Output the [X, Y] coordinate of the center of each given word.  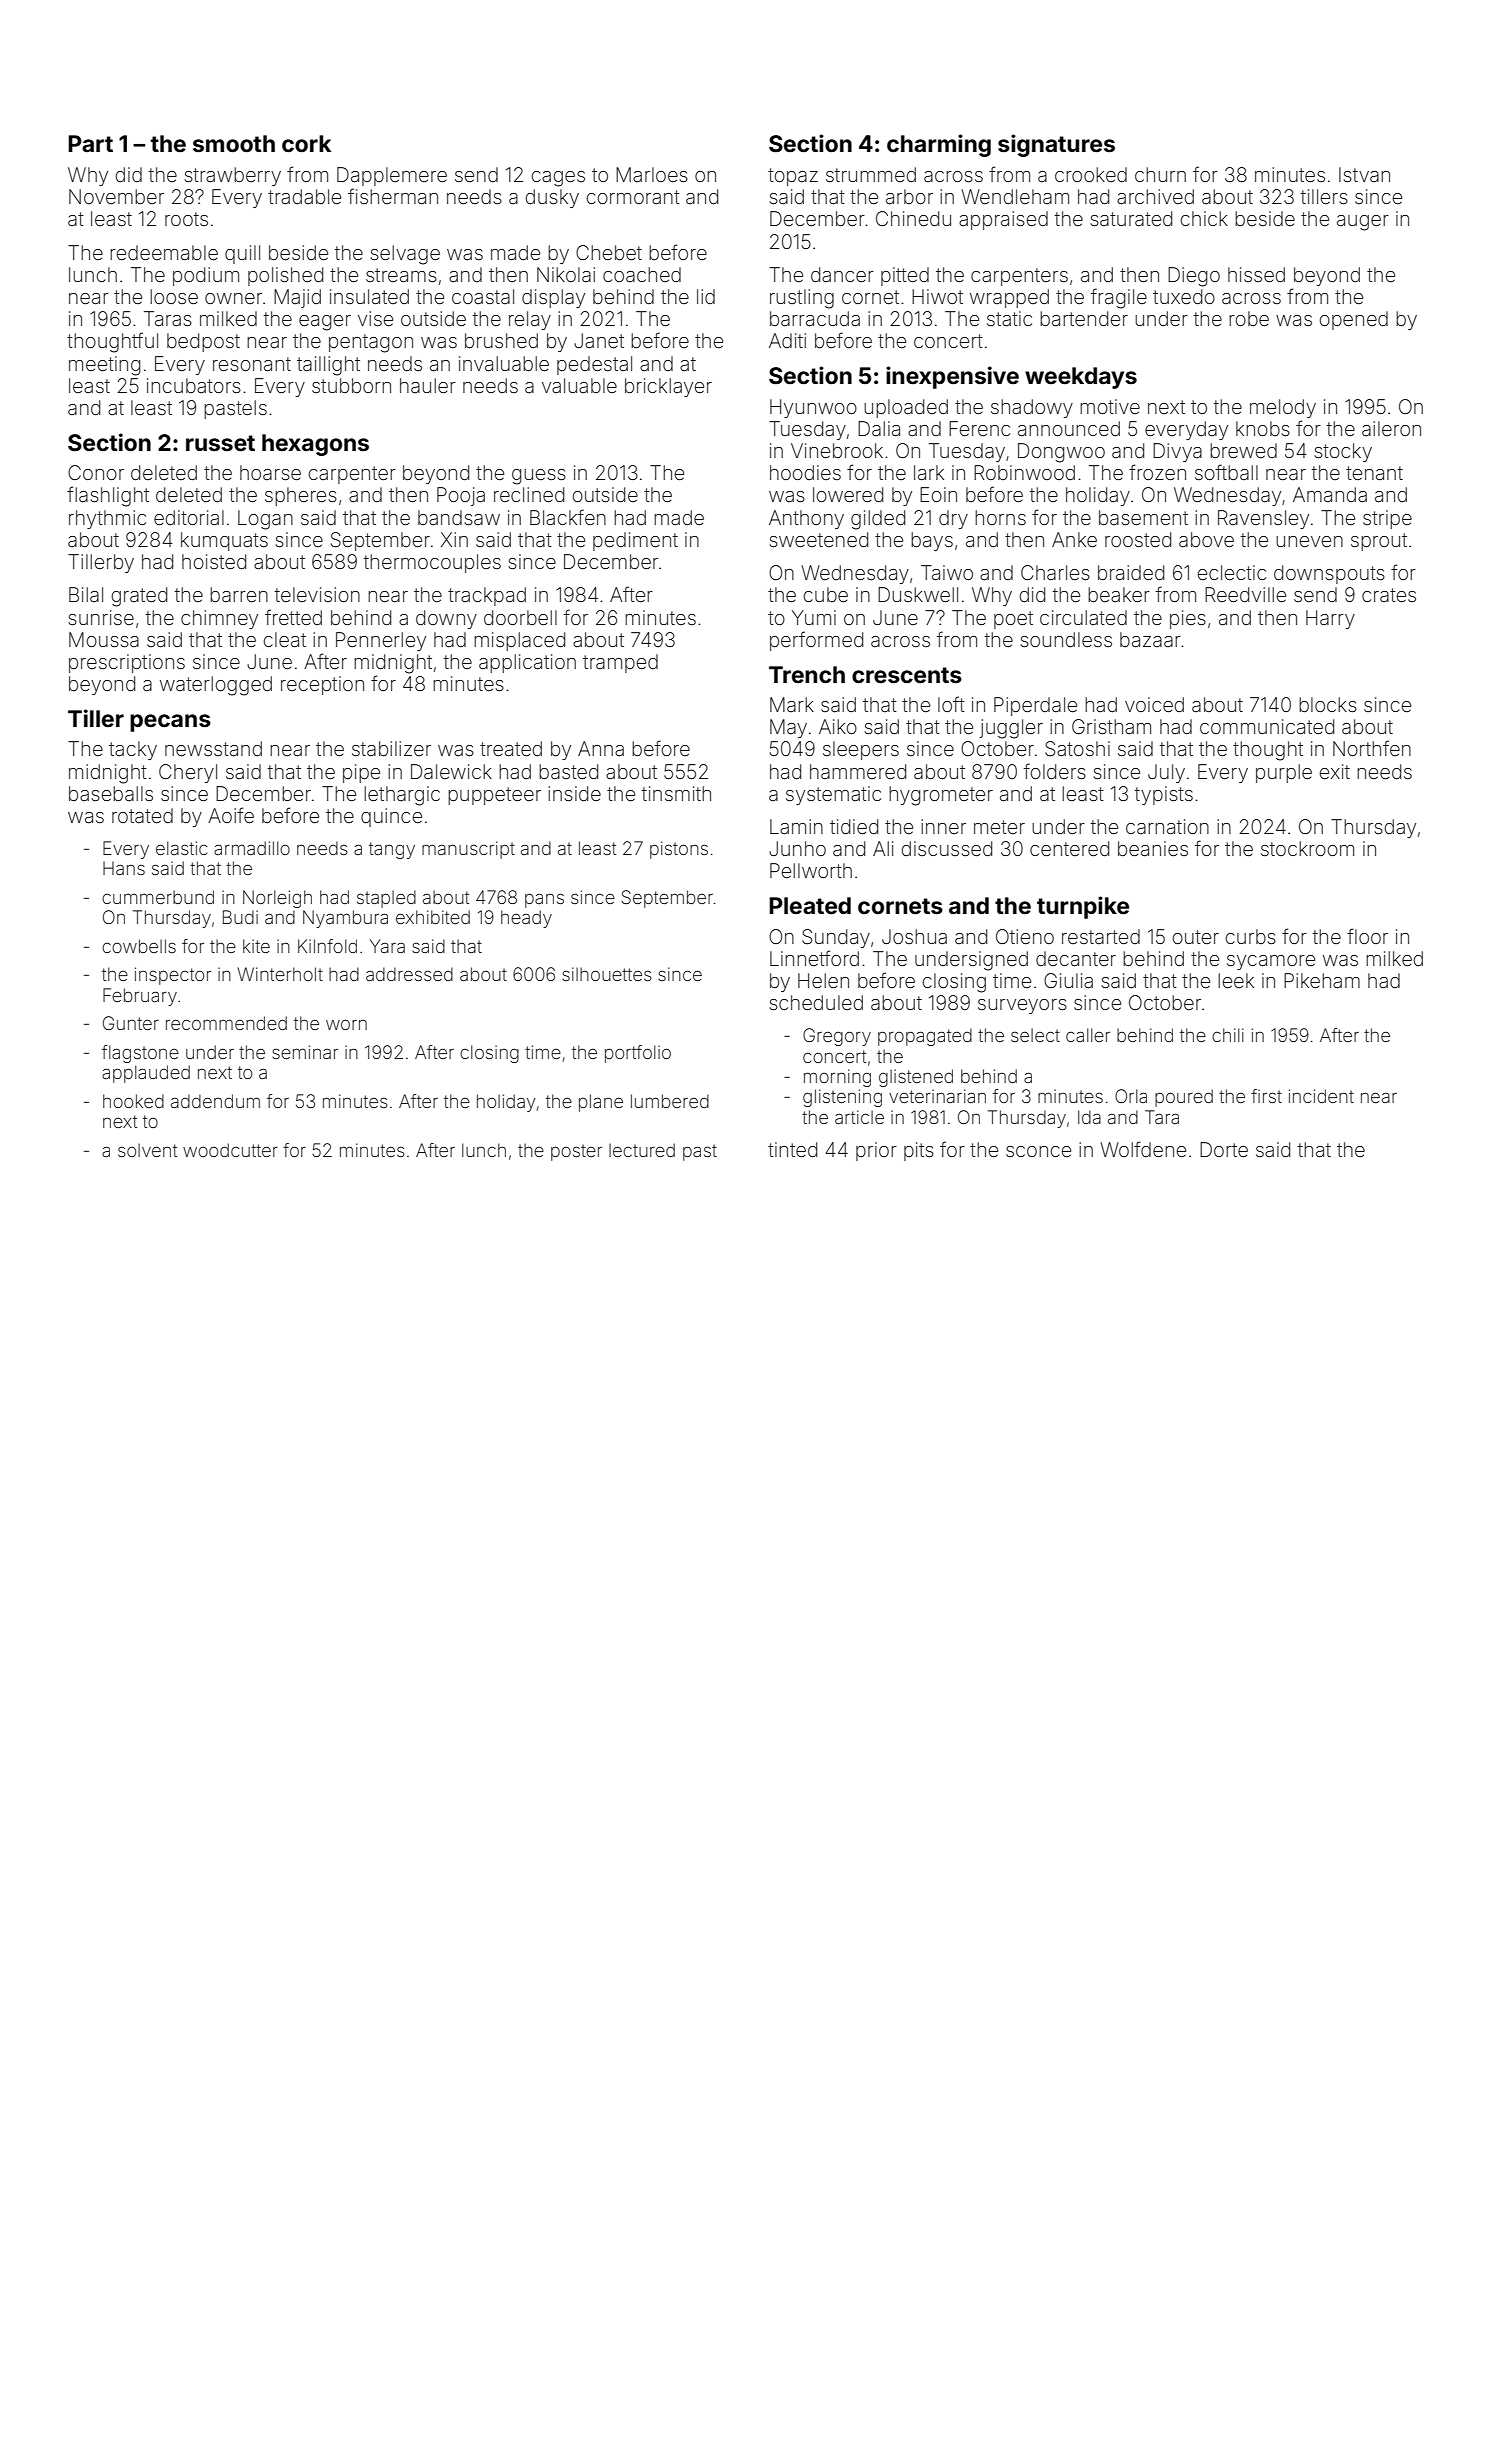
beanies [1153, 848]
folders [1055, 771]
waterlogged [216, 686]
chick [1204, 218]
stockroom [1307, 848]
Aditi [787, 340]
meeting [104, 366]
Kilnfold [327, 946]
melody [1283, 408]
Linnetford [814, 958]
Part [90, 143]
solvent [147, 1150]
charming [939, 145]
